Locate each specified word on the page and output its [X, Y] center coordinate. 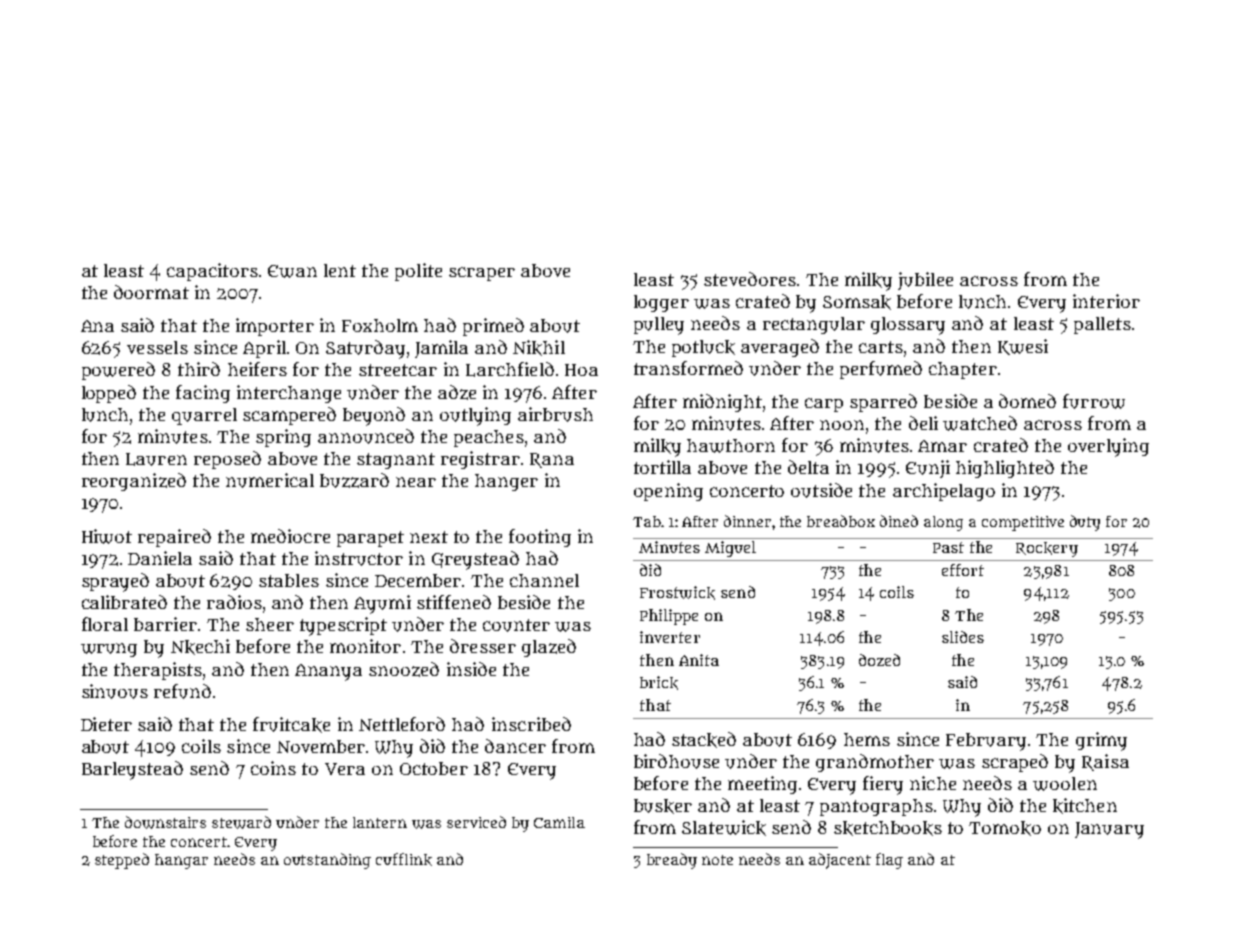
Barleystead [132, 770]
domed [1027, 401]
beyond [374, 416]
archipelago [944, 492]
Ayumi [382, 604]
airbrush [555, 414]
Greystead [475, 560]
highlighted [1005, 469]
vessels [157, 347]
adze [457, 392]
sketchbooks [888, 828]
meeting [762, 785]
